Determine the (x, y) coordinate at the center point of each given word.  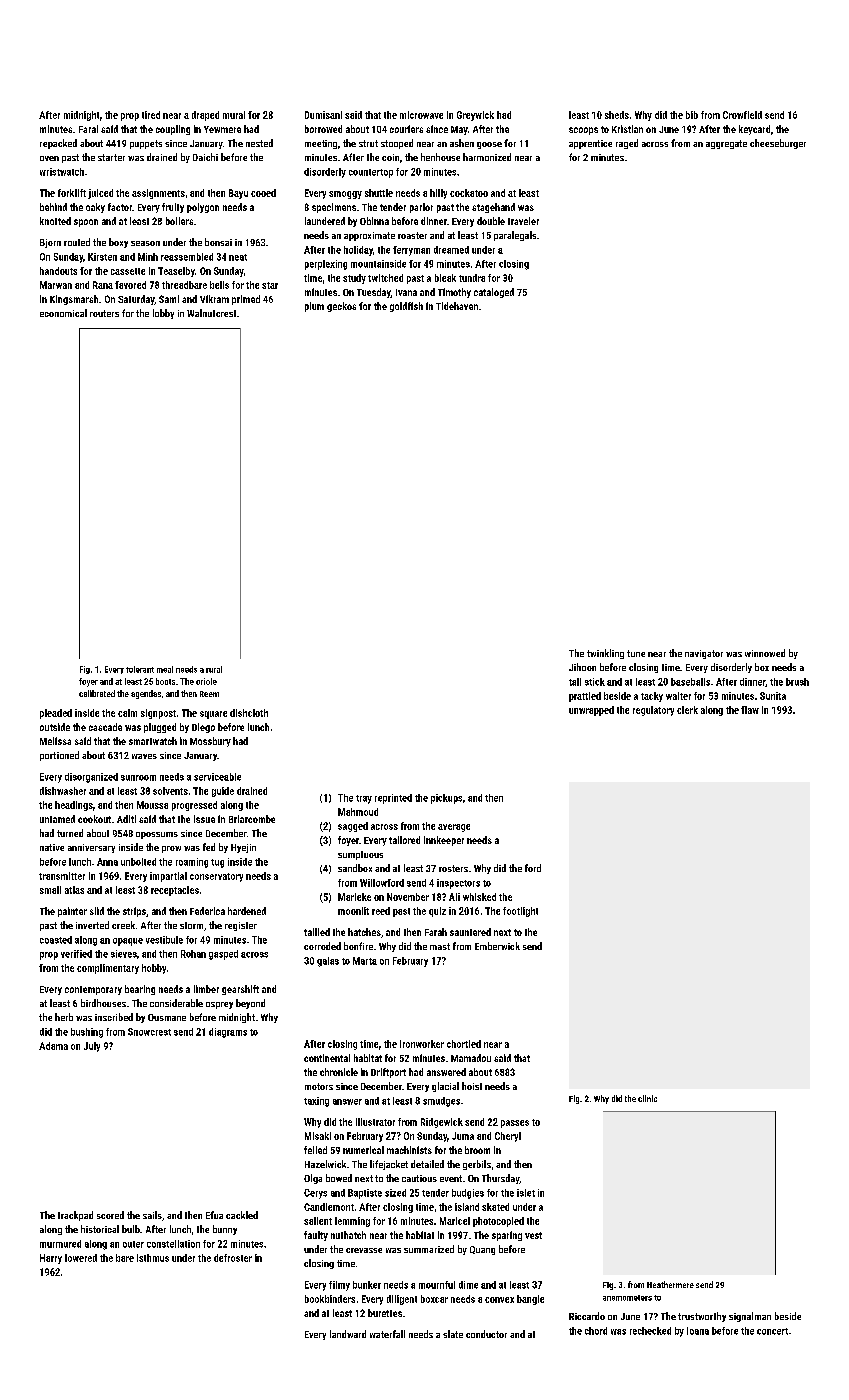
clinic (647, 1098)
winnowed (765, 653)
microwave (421, 115)
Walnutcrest (211, 313)
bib (692, 115)
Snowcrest (149, 1032)
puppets (146, 144)
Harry (51, 1259)
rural (214, 669)
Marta (365, 961)
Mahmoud (358, 812)
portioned (59, 756)
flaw (750, 710)
